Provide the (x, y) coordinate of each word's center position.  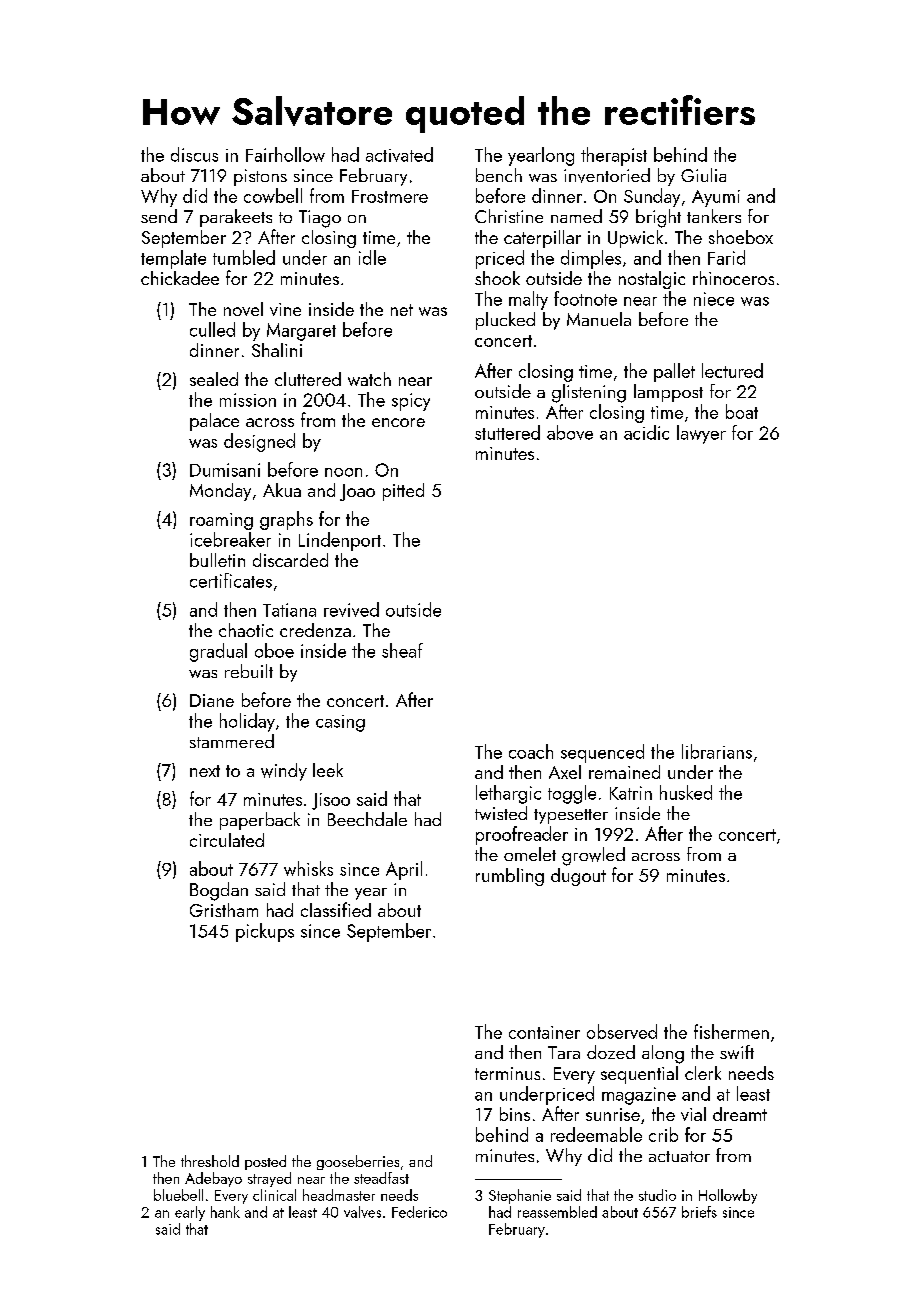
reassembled (557, 1212)
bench (499, 175)
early (190, 1213)
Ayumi (716, 198)
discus (194, 154)
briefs (699, 1212)
